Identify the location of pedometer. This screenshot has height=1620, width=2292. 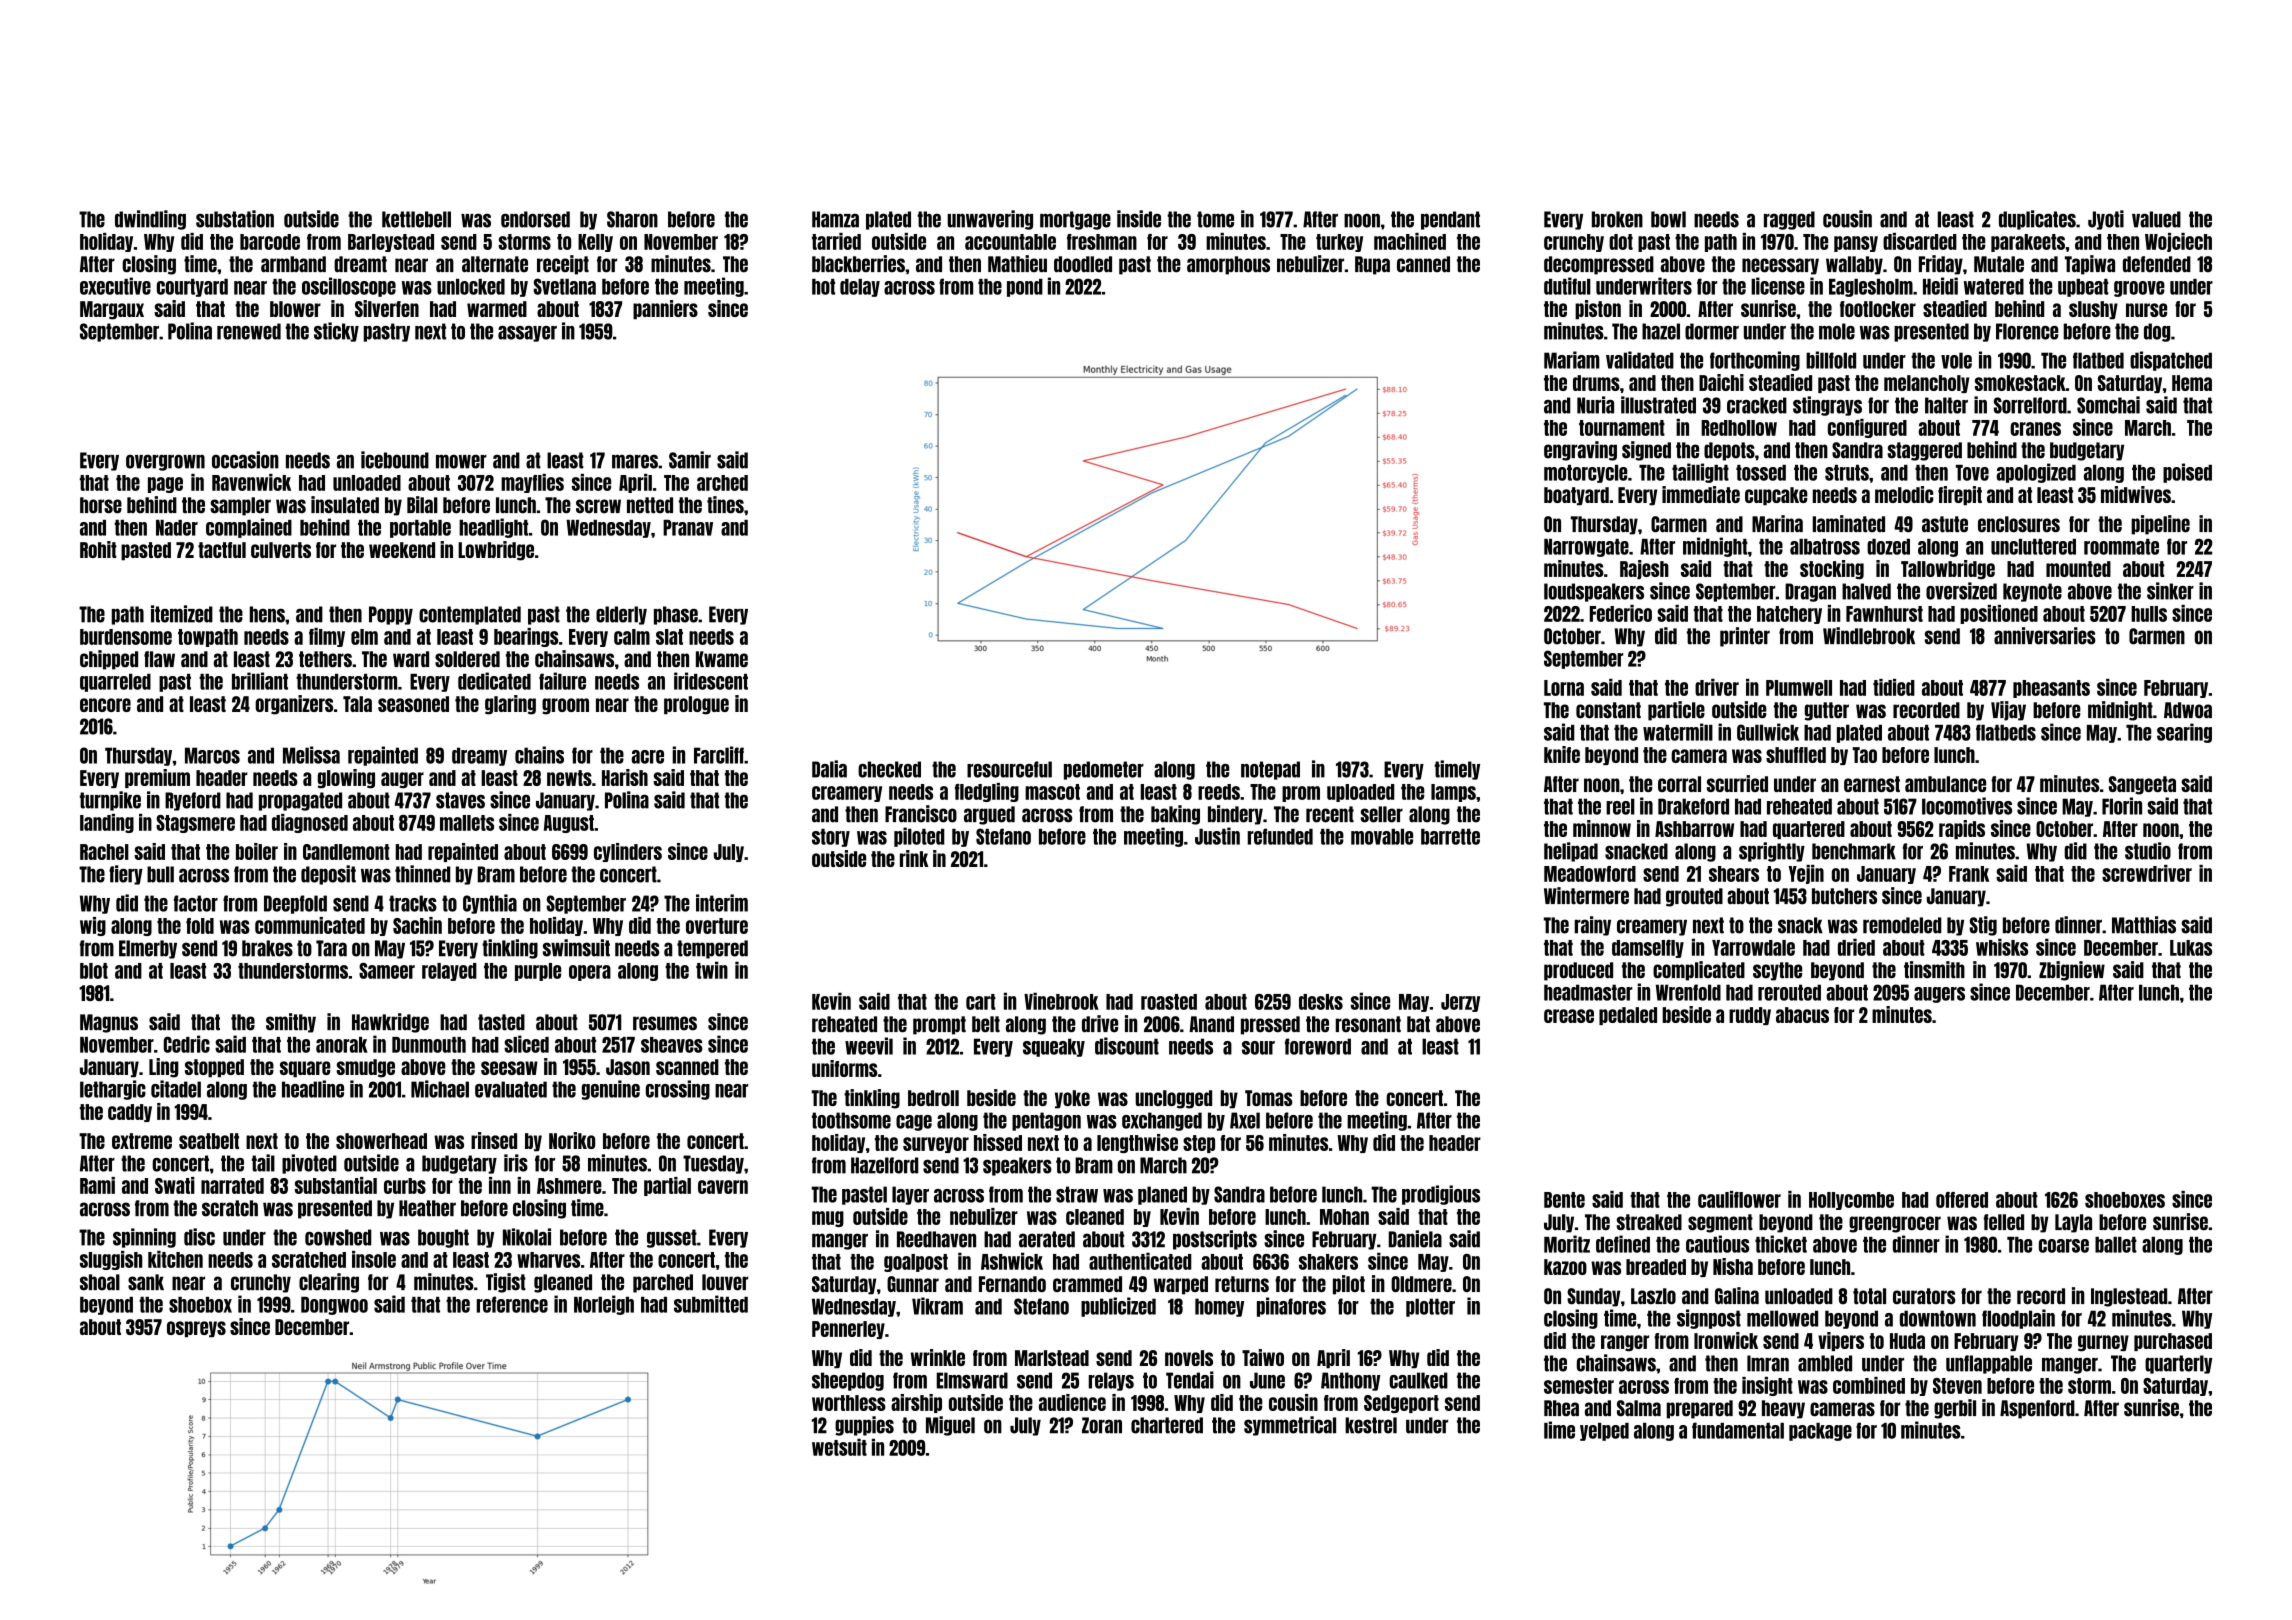
(1104, 770).
